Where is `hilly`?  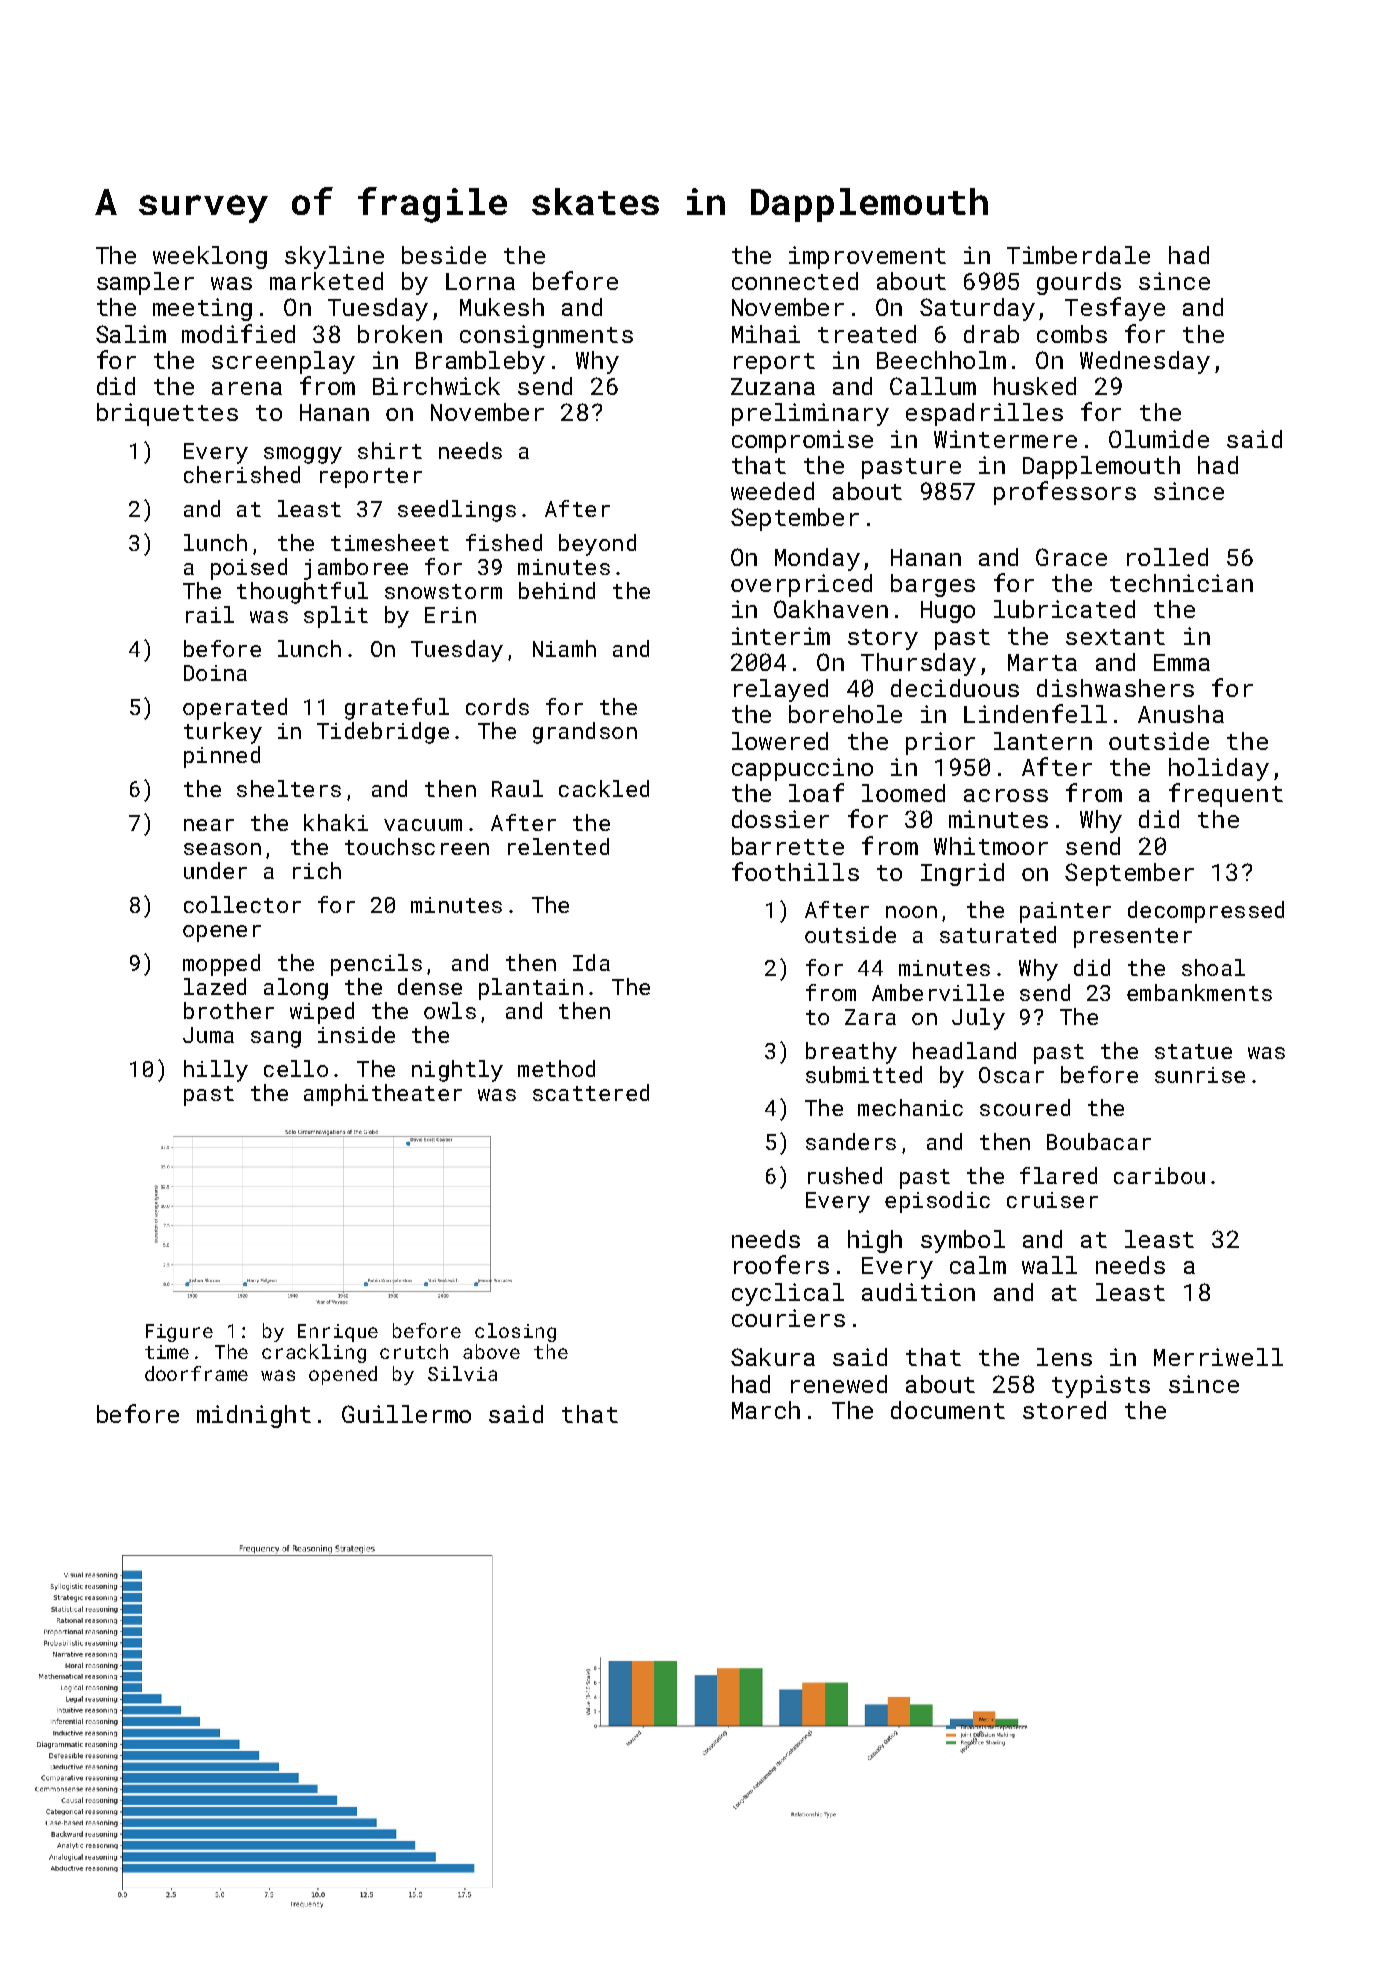
hilly is located at coordinates (216, 1071).
